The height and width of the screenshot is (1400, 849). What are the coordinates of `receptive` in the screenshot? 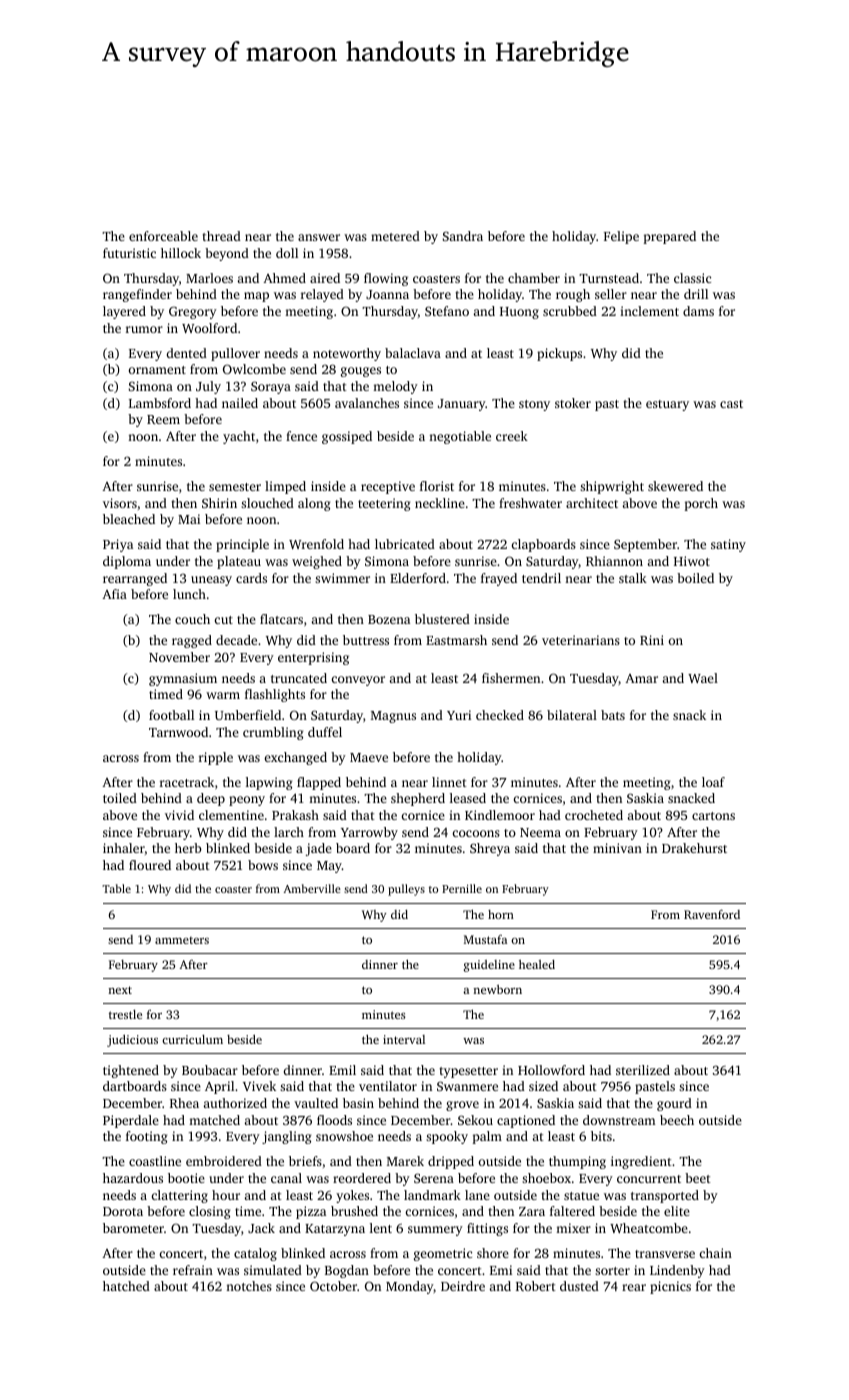 It's located at (388, 487).
